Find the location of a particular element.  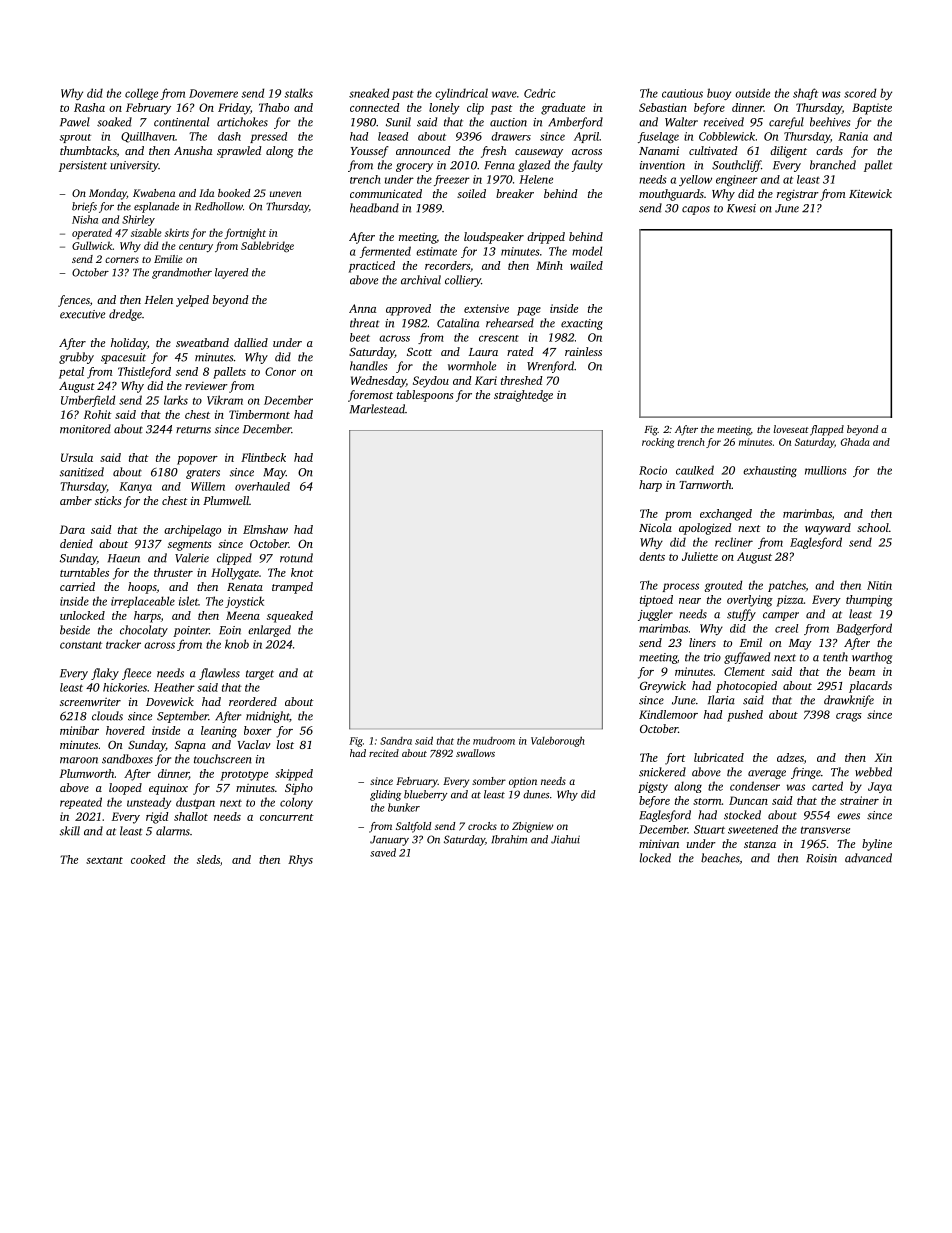

approved is located at coordinates (408, 310).
